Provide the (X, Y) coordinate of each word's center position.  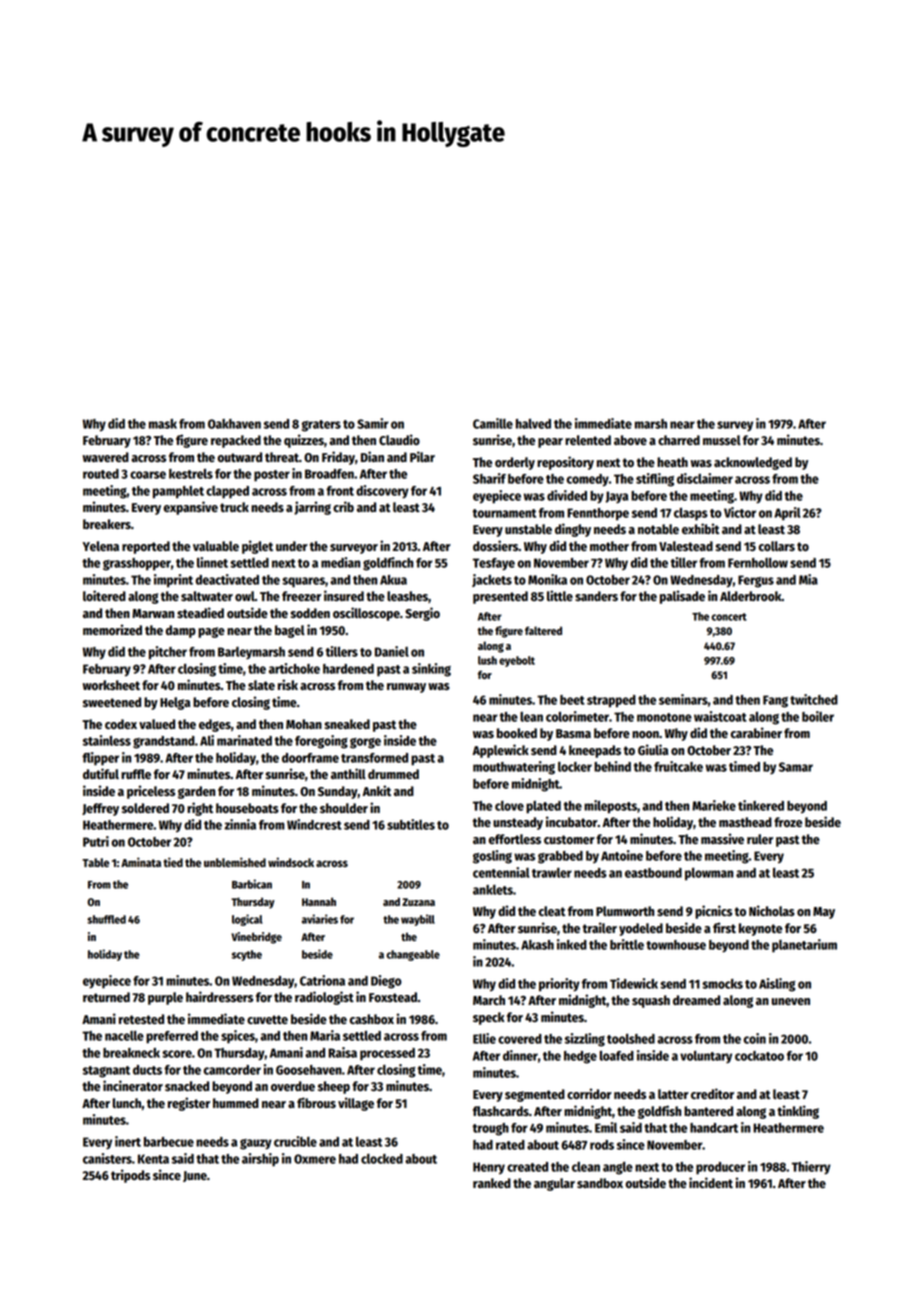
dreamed (696, 1000)
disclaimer (705, 478)
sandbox (600, 1183)
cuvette (267, 1019)
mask (163, 424)
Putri (96, 841)
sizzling (585, 1040)
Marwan (153, 613)
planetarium (804, 946)
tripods (130, 1176)
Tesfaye (494, 564)
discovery (382, 492)
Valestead (686, 546)
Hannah (319, 901)
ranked (492, 1183)
